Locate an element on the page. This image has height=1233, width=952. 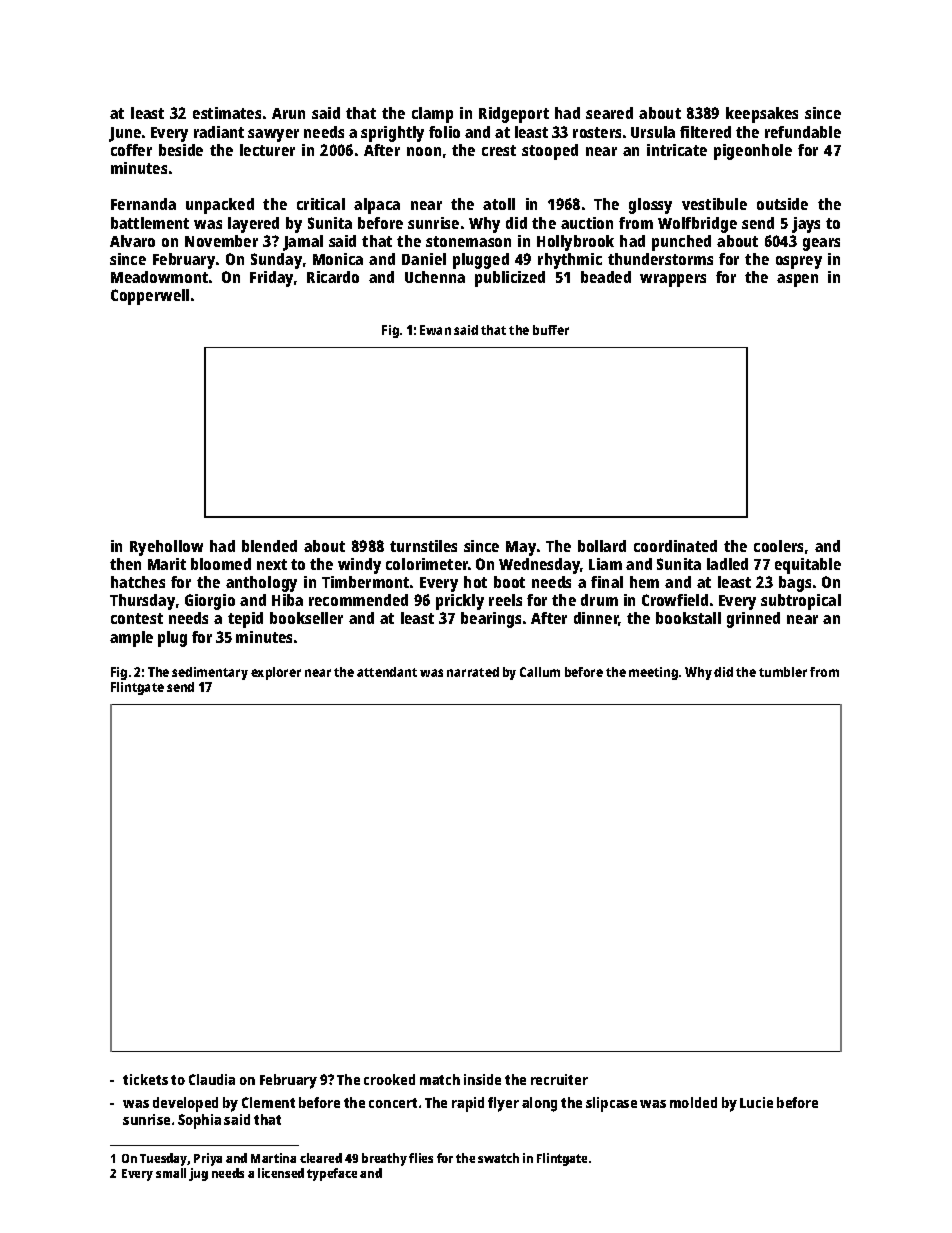
aspen is located at coordinates (797, 280).
